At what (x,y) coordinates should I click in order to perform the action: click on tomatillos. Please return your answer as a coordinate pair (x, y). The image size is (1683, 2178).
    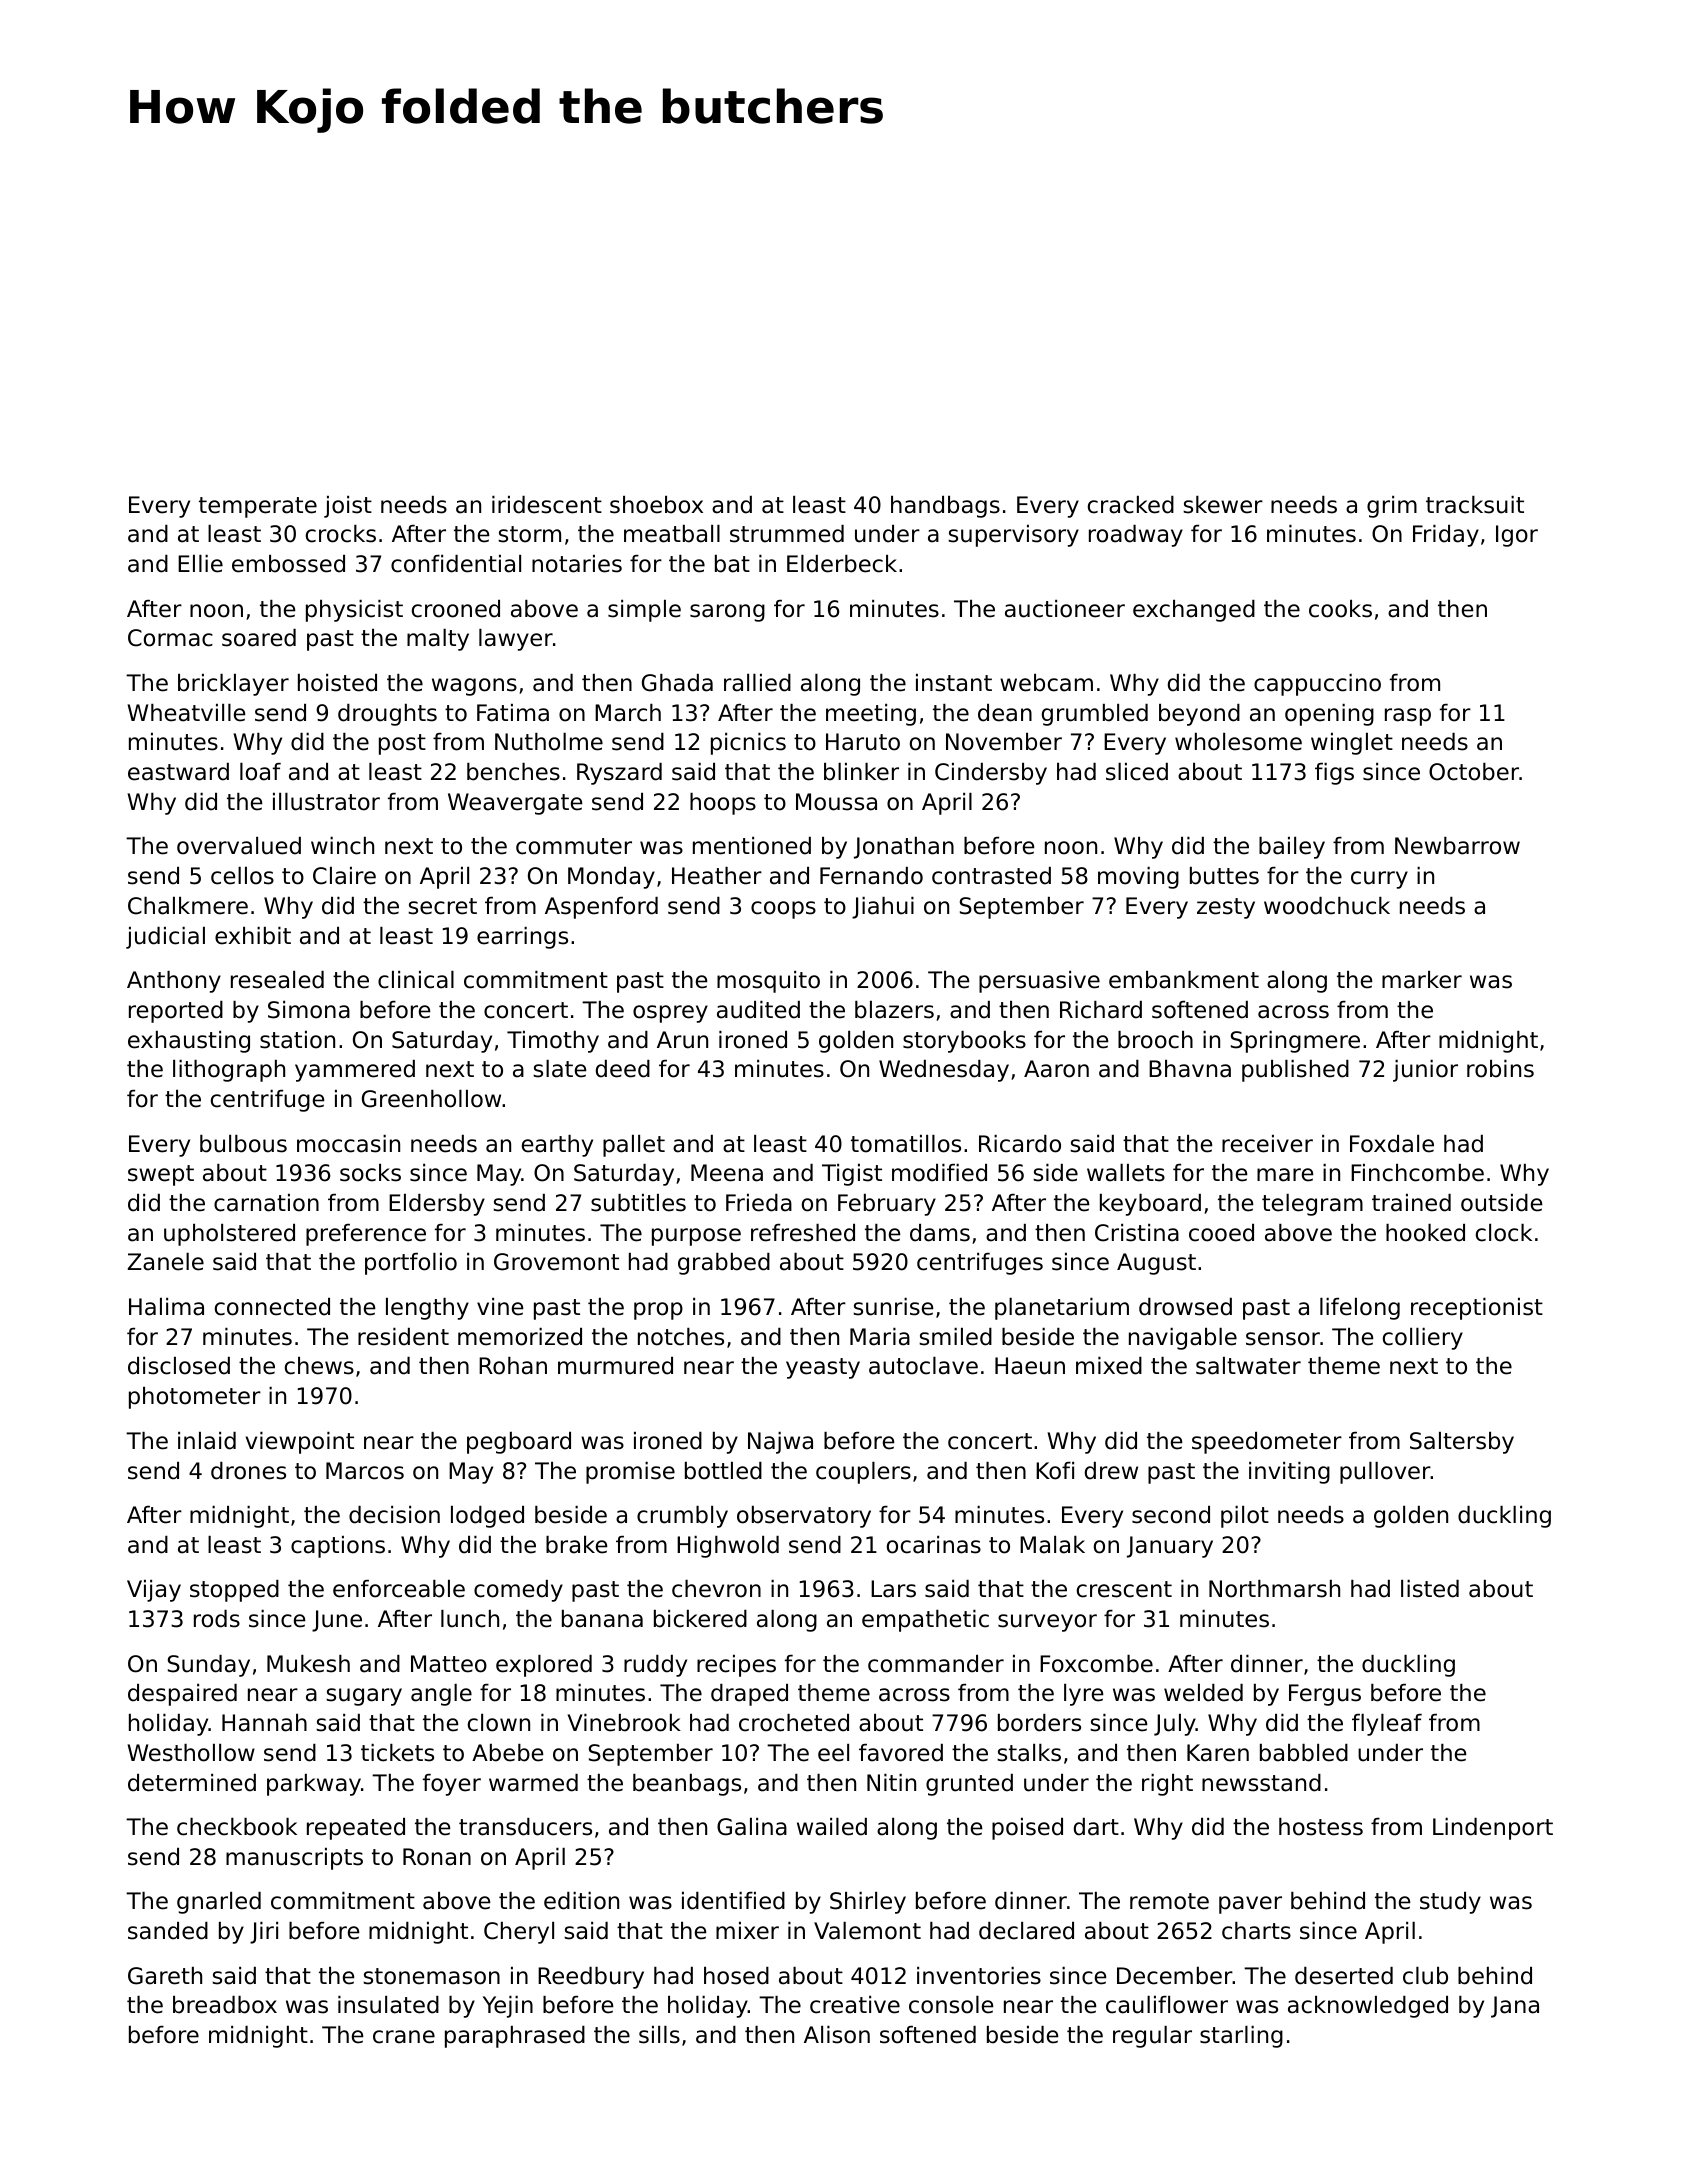
    Looking at the image, I should click on (906, 1144).
